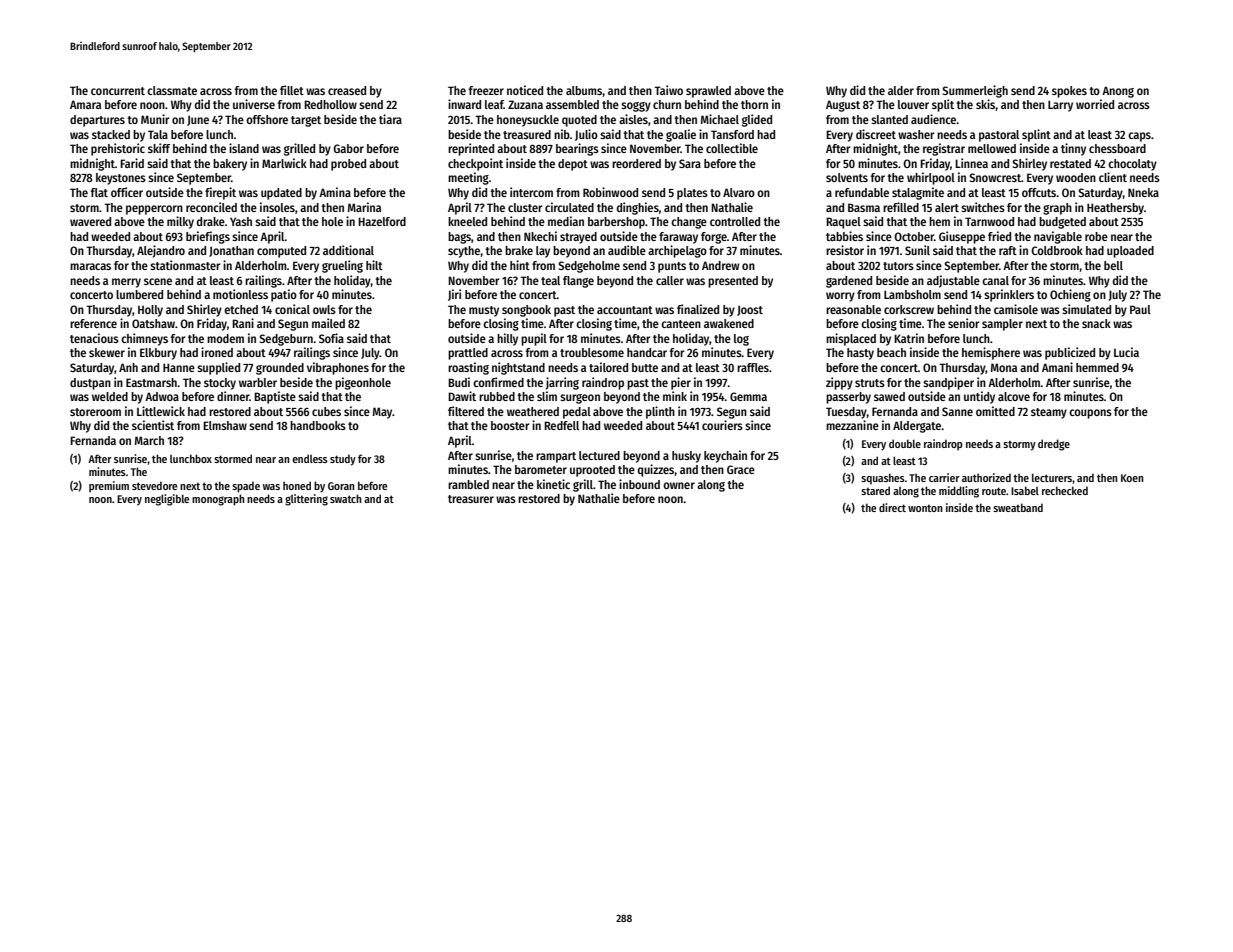  Describe the element at coordinates (275, 397) in the screenshot. I see `Baptiste` at that location.
